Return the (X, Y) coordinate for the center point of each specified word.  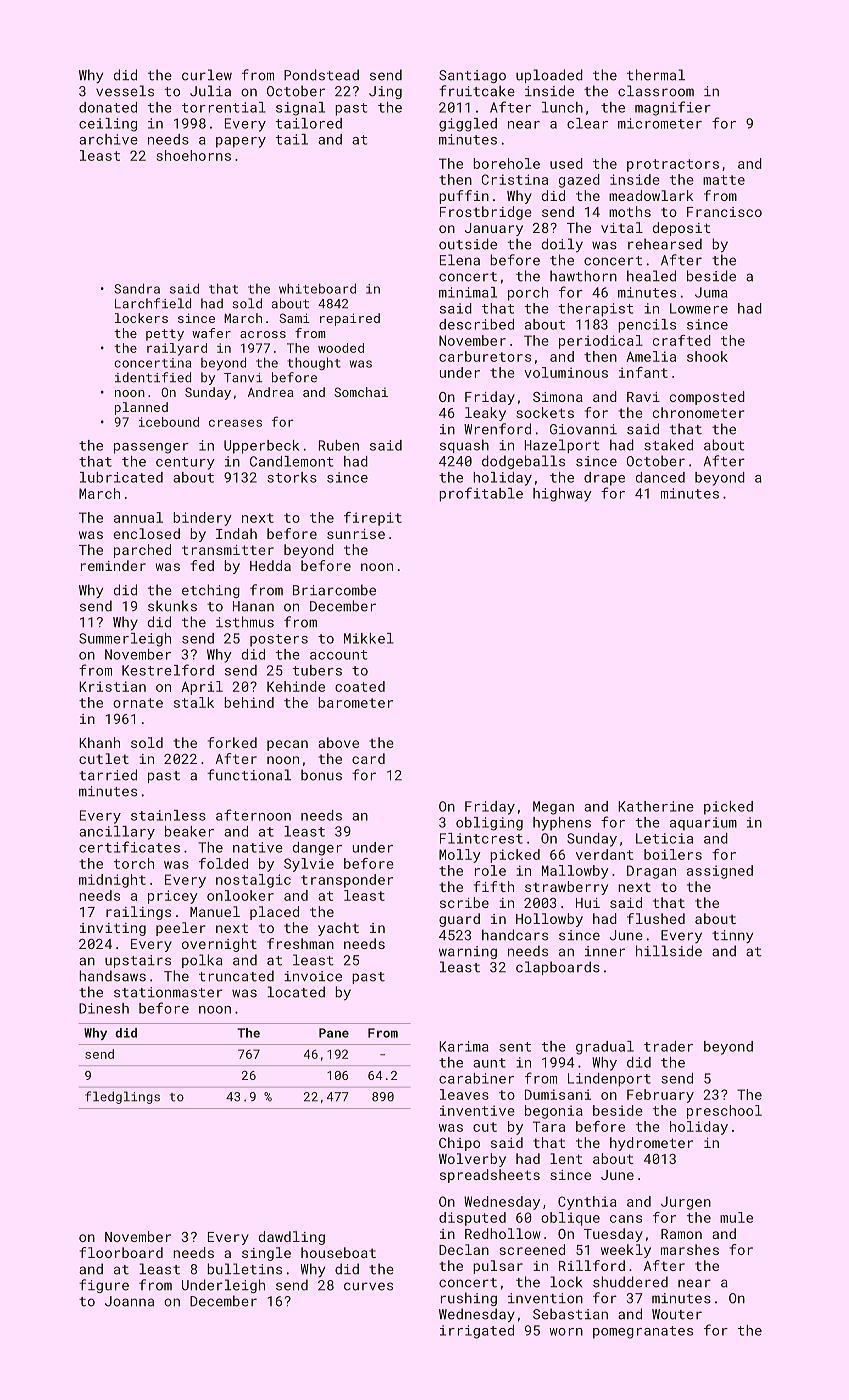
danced (660, 477)
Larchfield (153, 303)
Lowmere (699, 308)
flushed (656, 918)
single (266, 1254)
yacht (338, 929)
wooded (341, 348)
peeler (181, 929)
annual (138, 517)
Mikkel (369, 638)
